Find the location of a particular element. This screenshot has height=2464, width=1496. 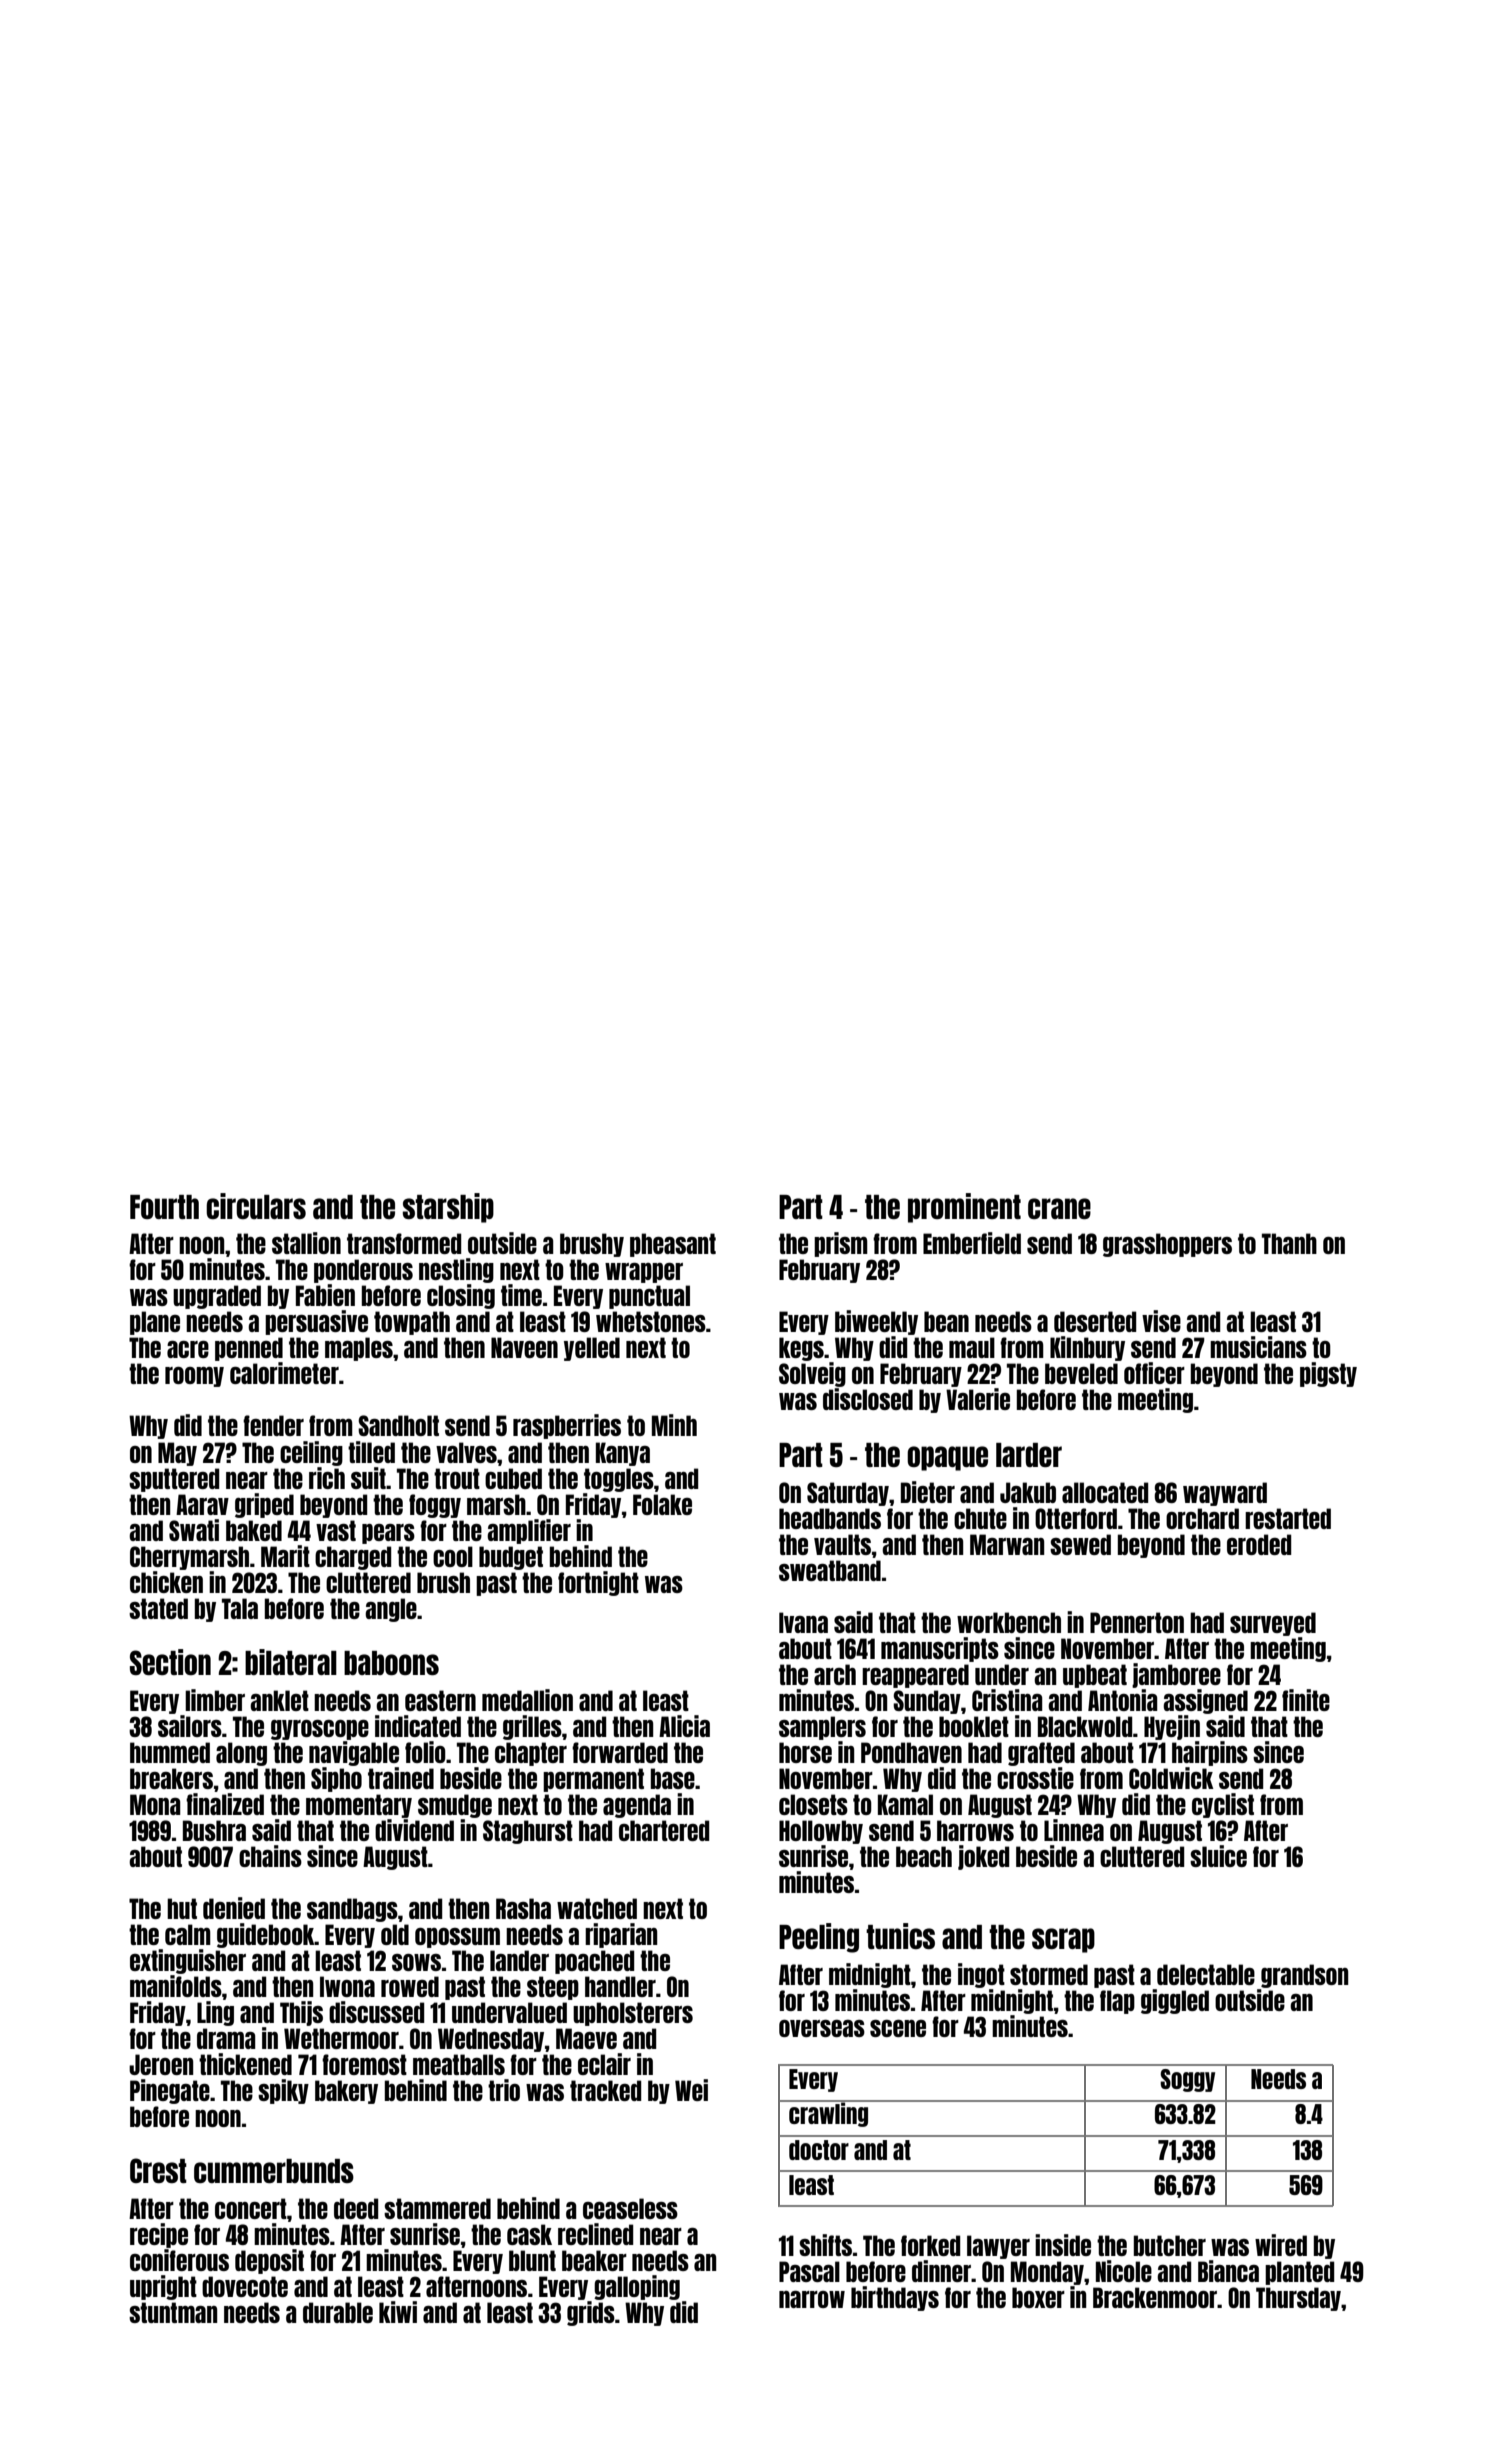

deed is located at coordinates (356, 2208).
